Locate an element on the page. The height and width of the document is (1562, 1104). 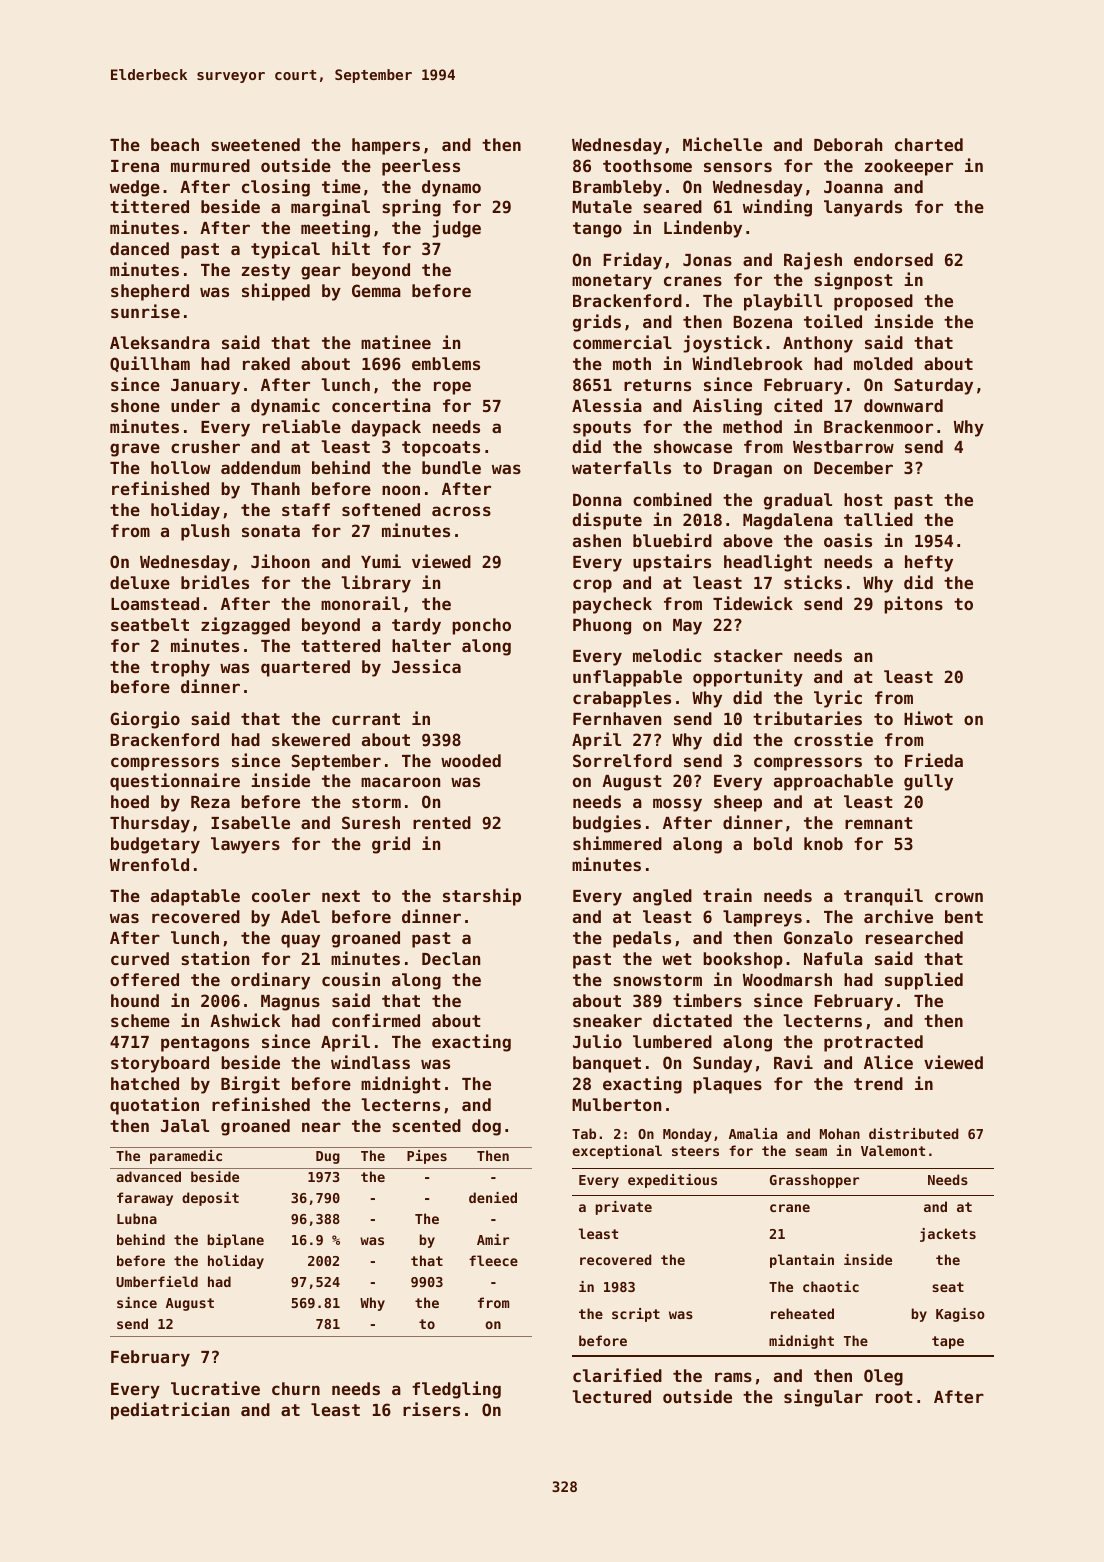
charted is located at coordinates (929, 144).
